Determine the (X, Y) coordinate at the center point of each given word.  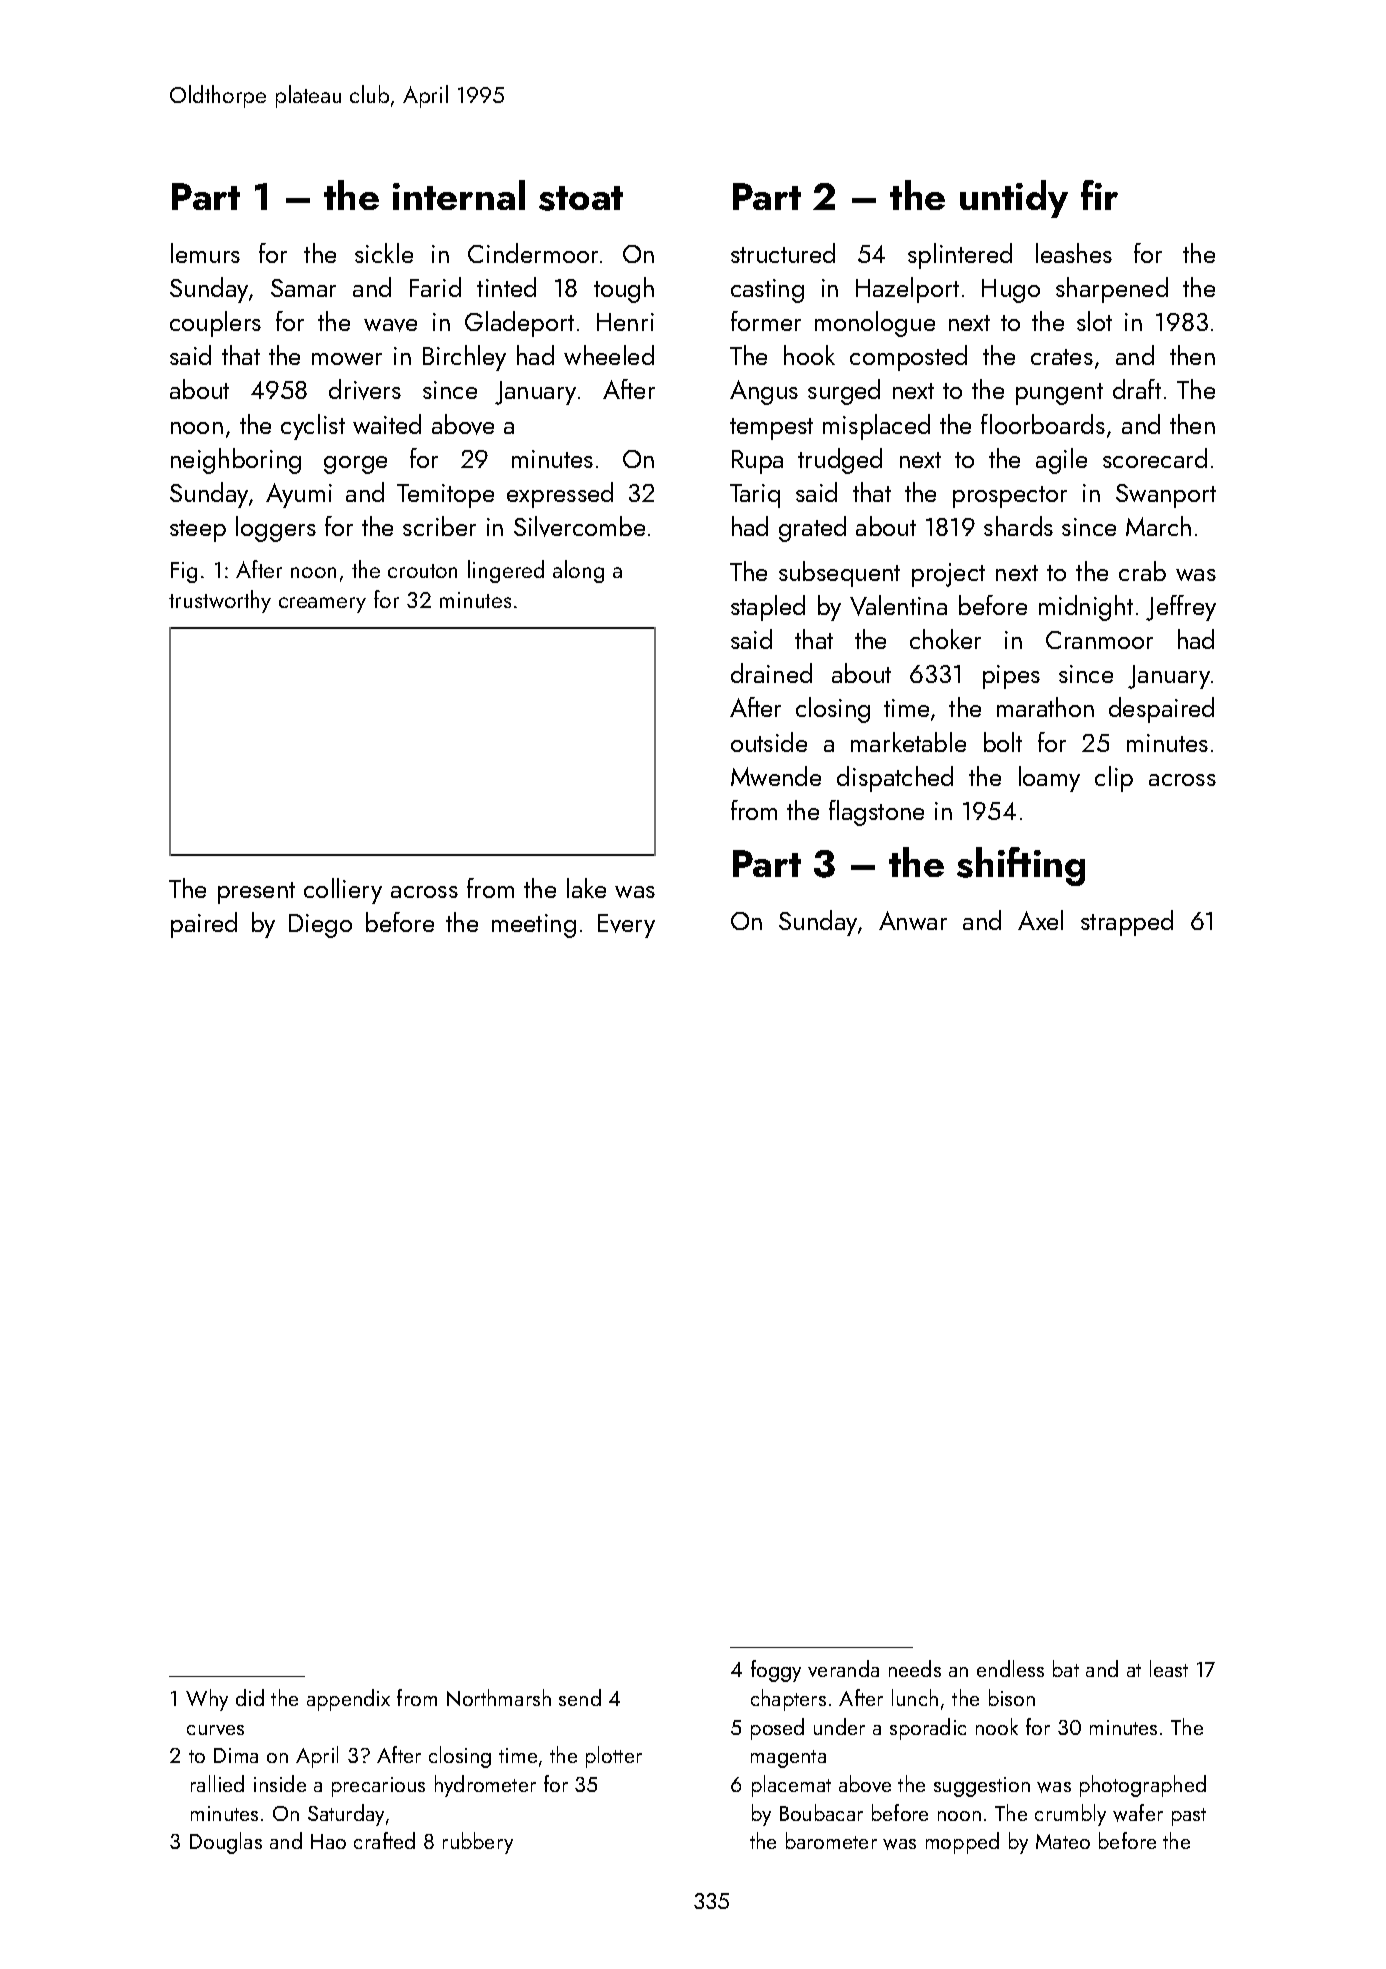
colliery (343, 891)
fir (1099, 195)
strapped (1127, 923)
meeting (534, 926)
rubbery (478, 1843)
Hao (328, 1841)
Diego (320, 926)
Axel (1040, 920)
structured (783, 253)
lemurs (205, 253)
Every (626, 926)
